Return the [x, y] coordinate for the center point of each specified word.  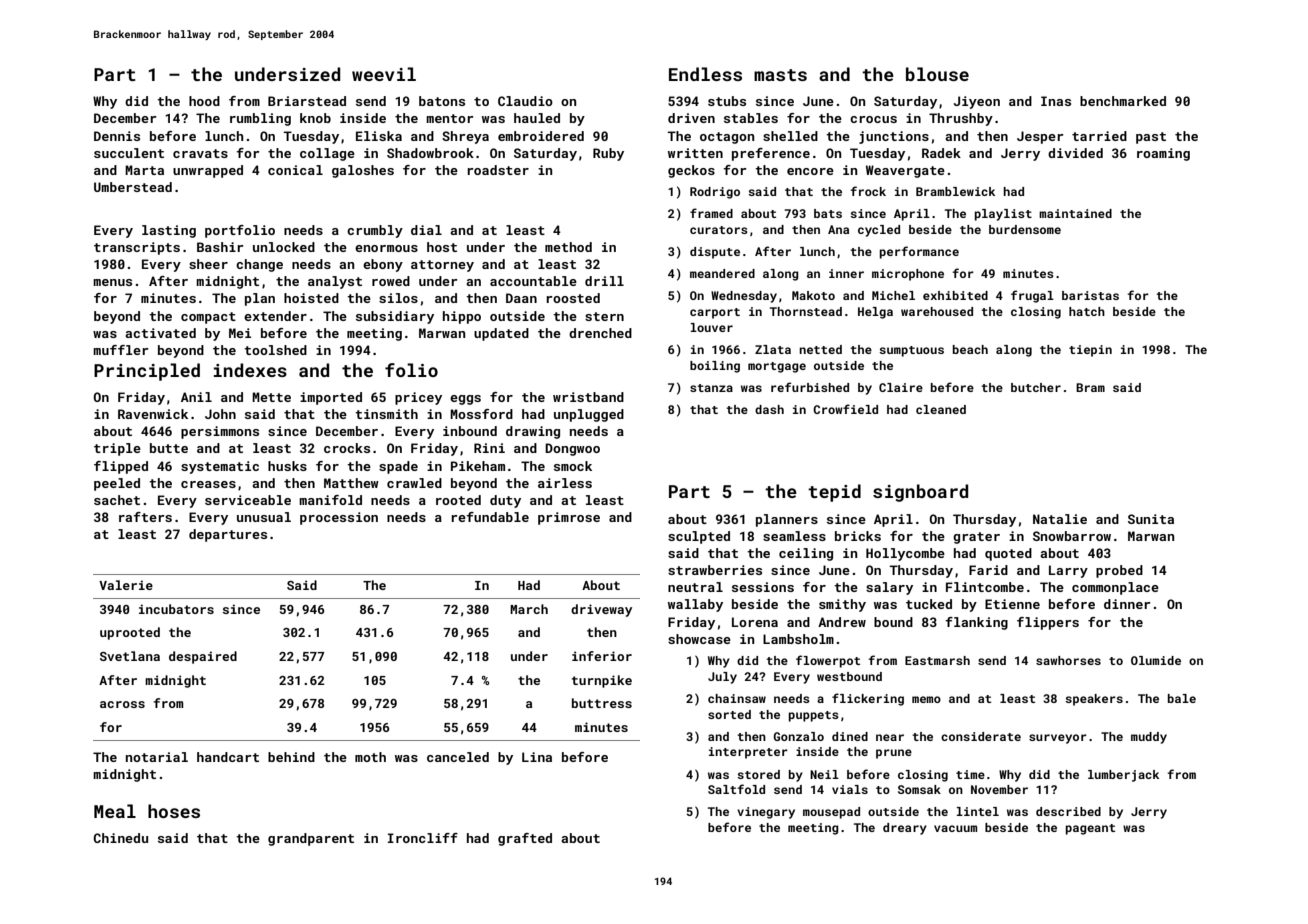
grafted [525, 839]
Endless [705, 74]
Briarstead [307, 101]
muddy [1149, 738]
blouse [937, 74]
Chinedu [120, 838]
